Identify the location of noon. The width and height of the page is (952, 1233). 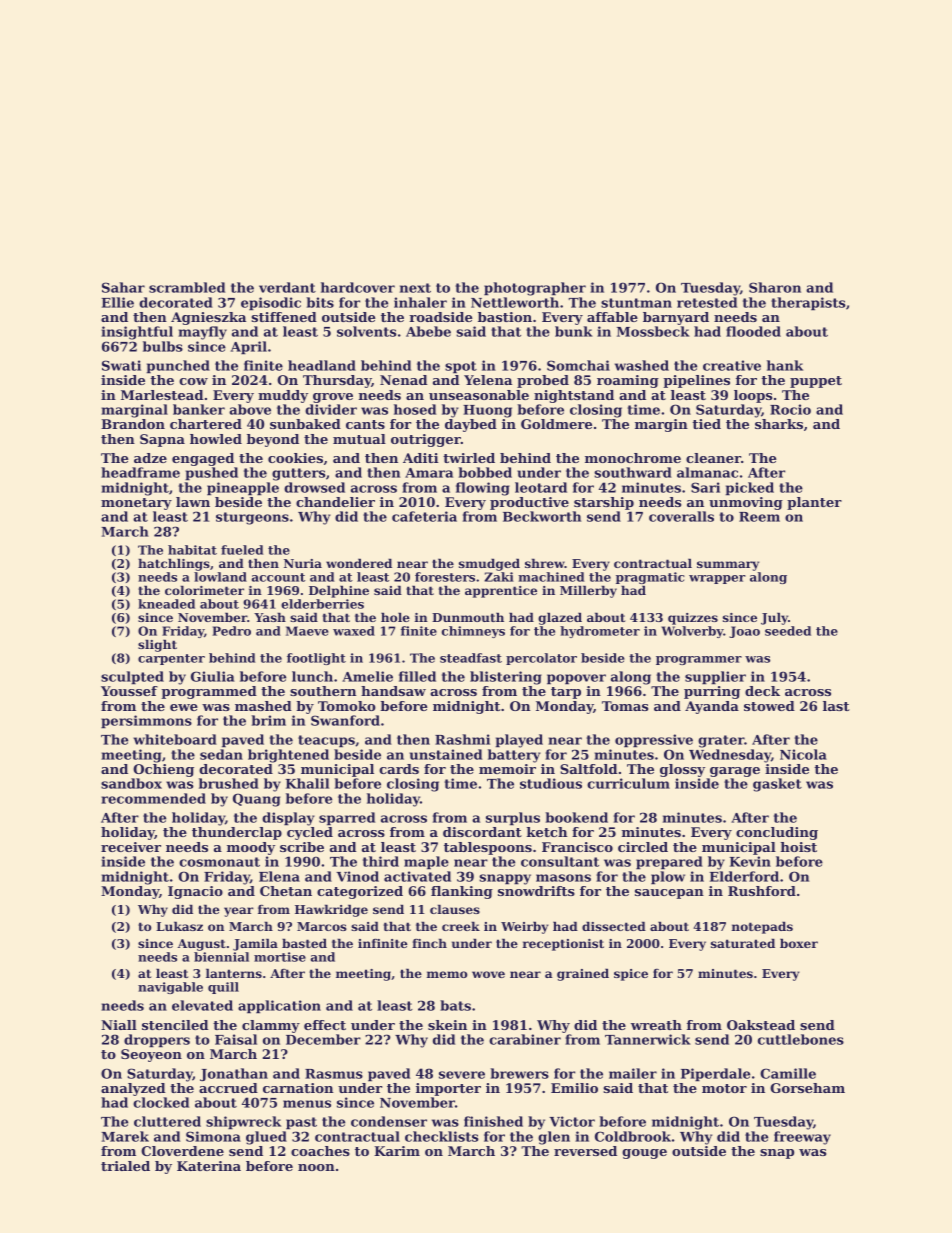
(316, 1167).
